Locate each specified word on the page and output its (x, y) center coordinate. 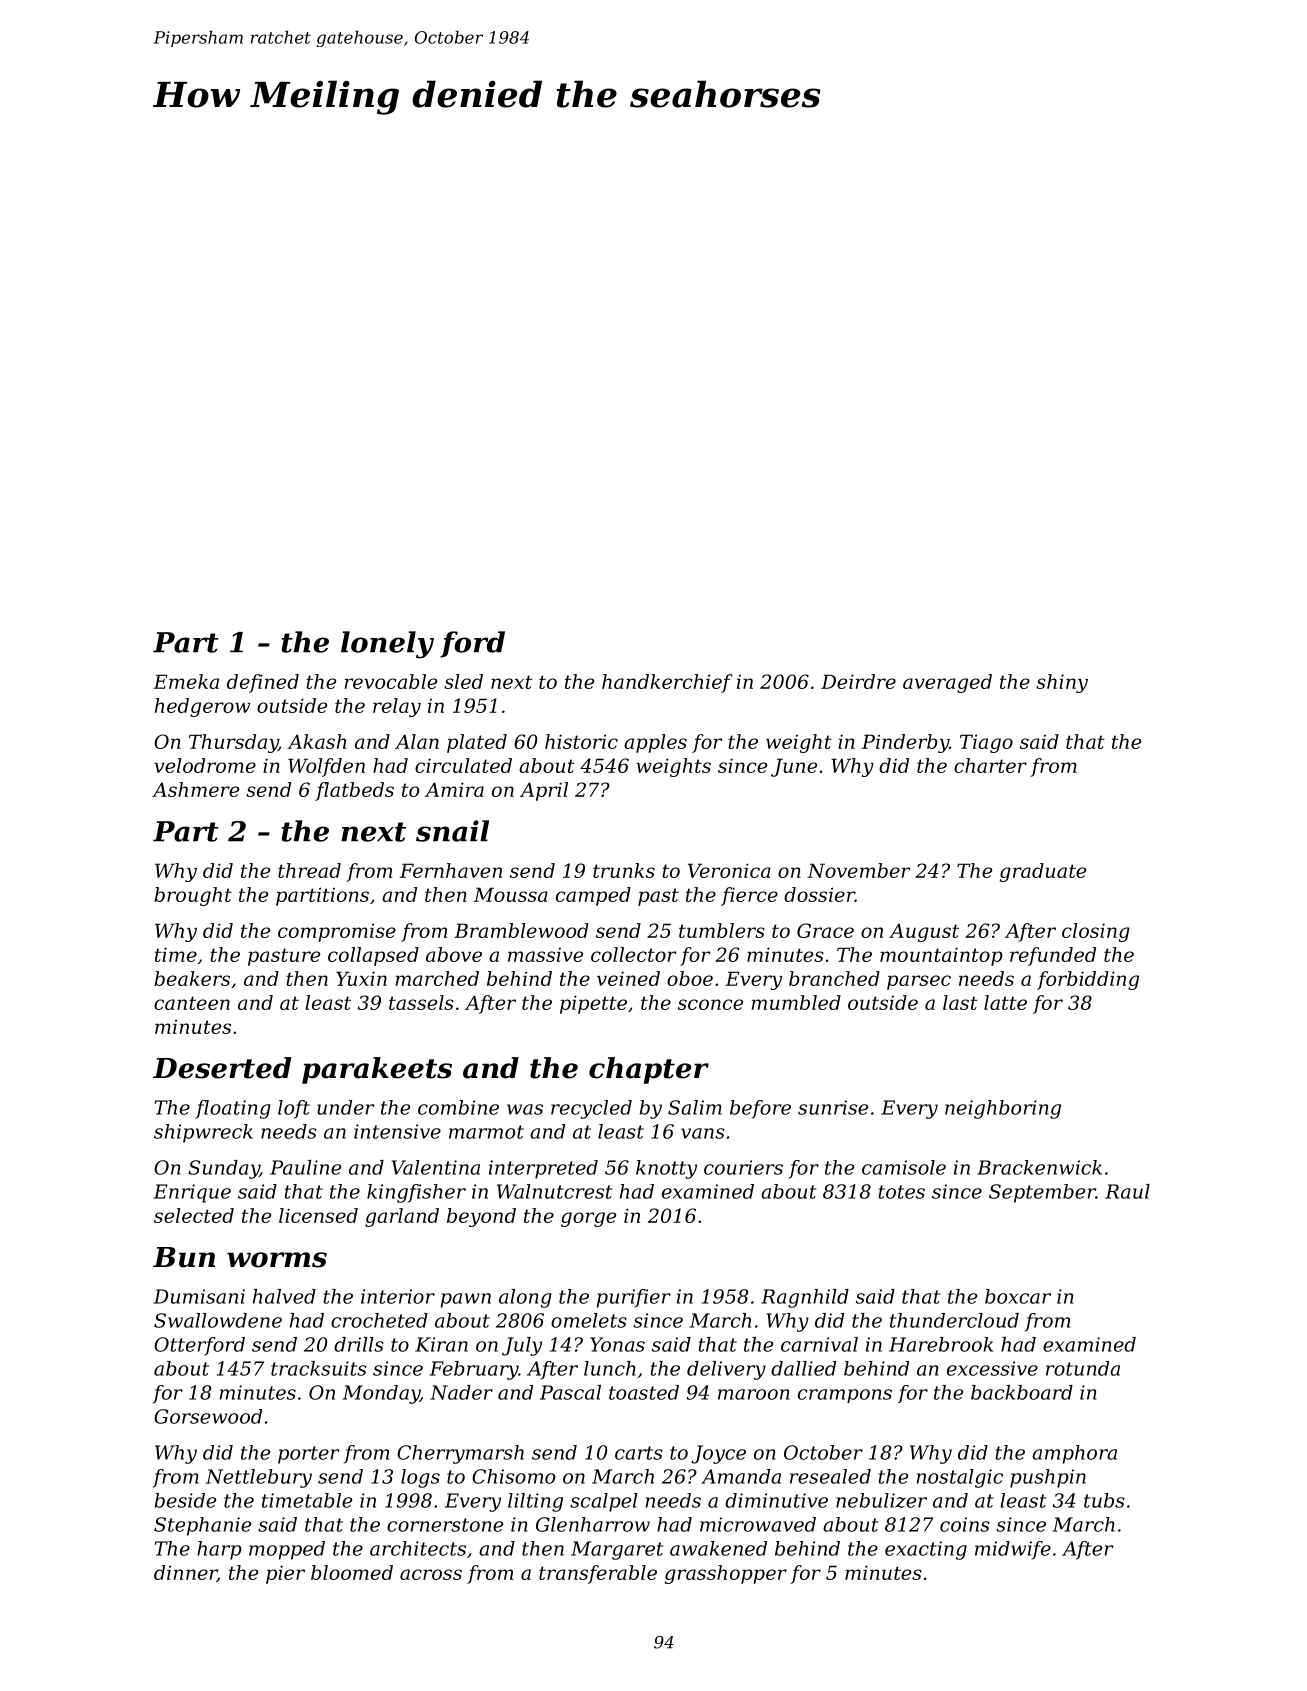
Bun (184, 1257)
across (431, 1574)
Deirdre (858, 681)
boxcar (1018, 1296)
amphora (1074, 1454)
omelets (589, 1320)
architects (418, 1548)
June (794, 767)
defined (263, 683)
